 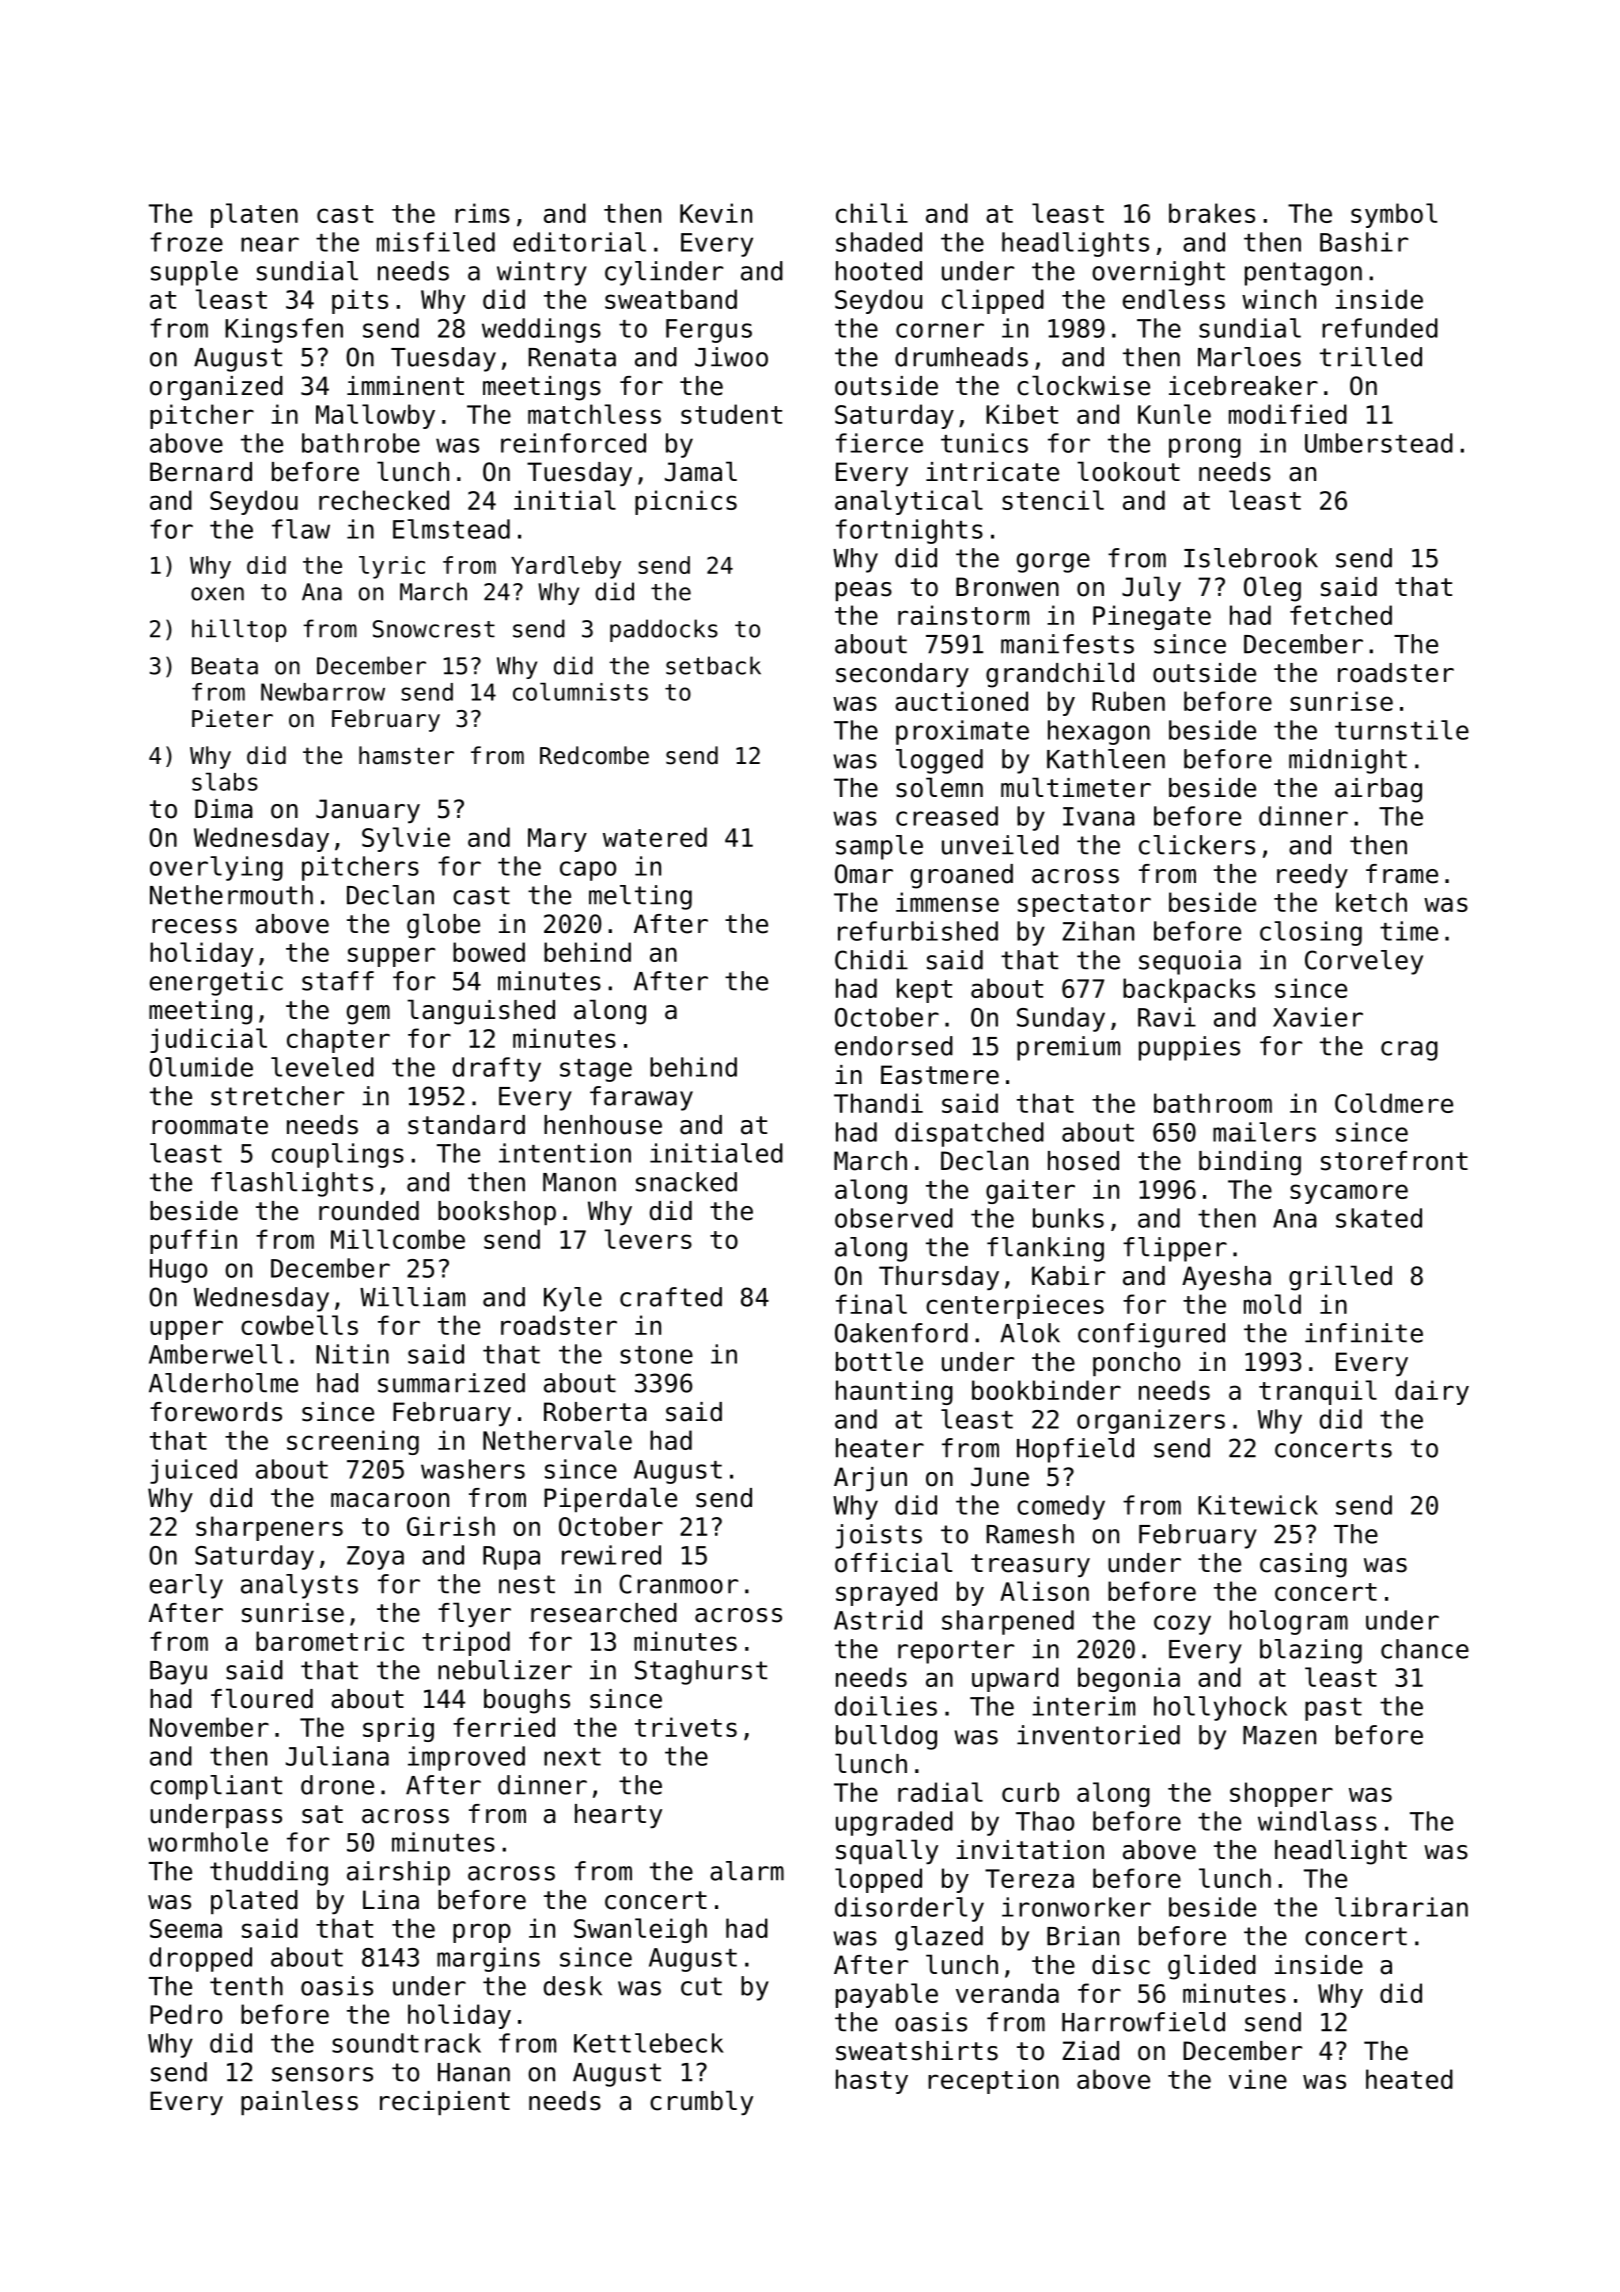 What do you see at coordinates (284, 330) in the document?
I see `Kingsfen` at bounding box center [284, 330].
